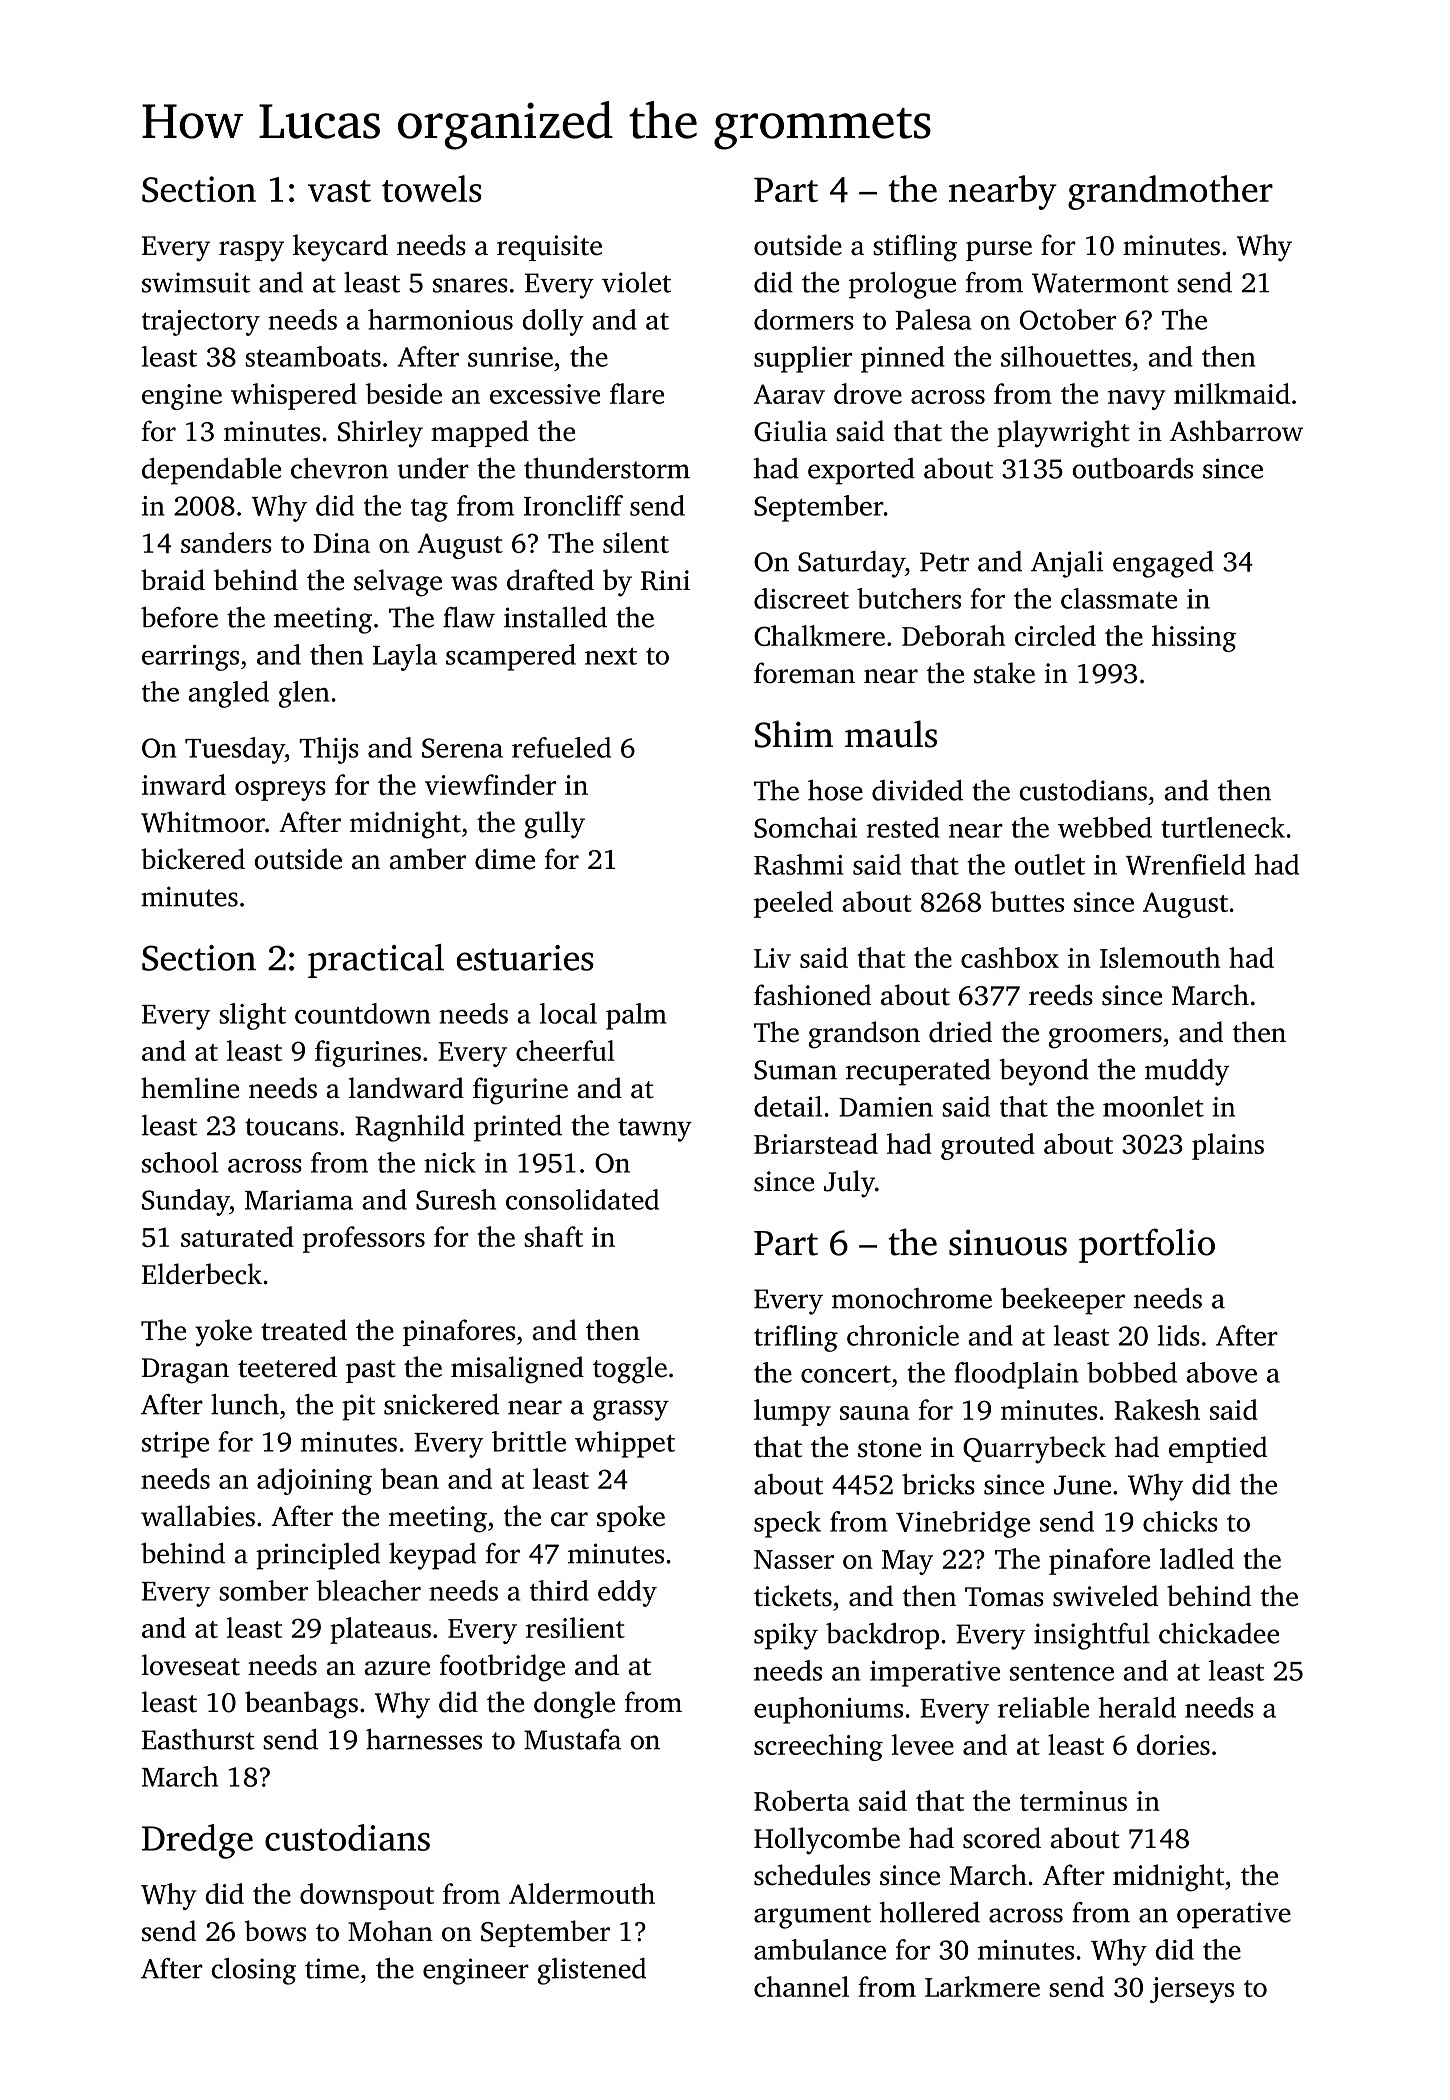  I want to click on Serena, so click(462, 748).
